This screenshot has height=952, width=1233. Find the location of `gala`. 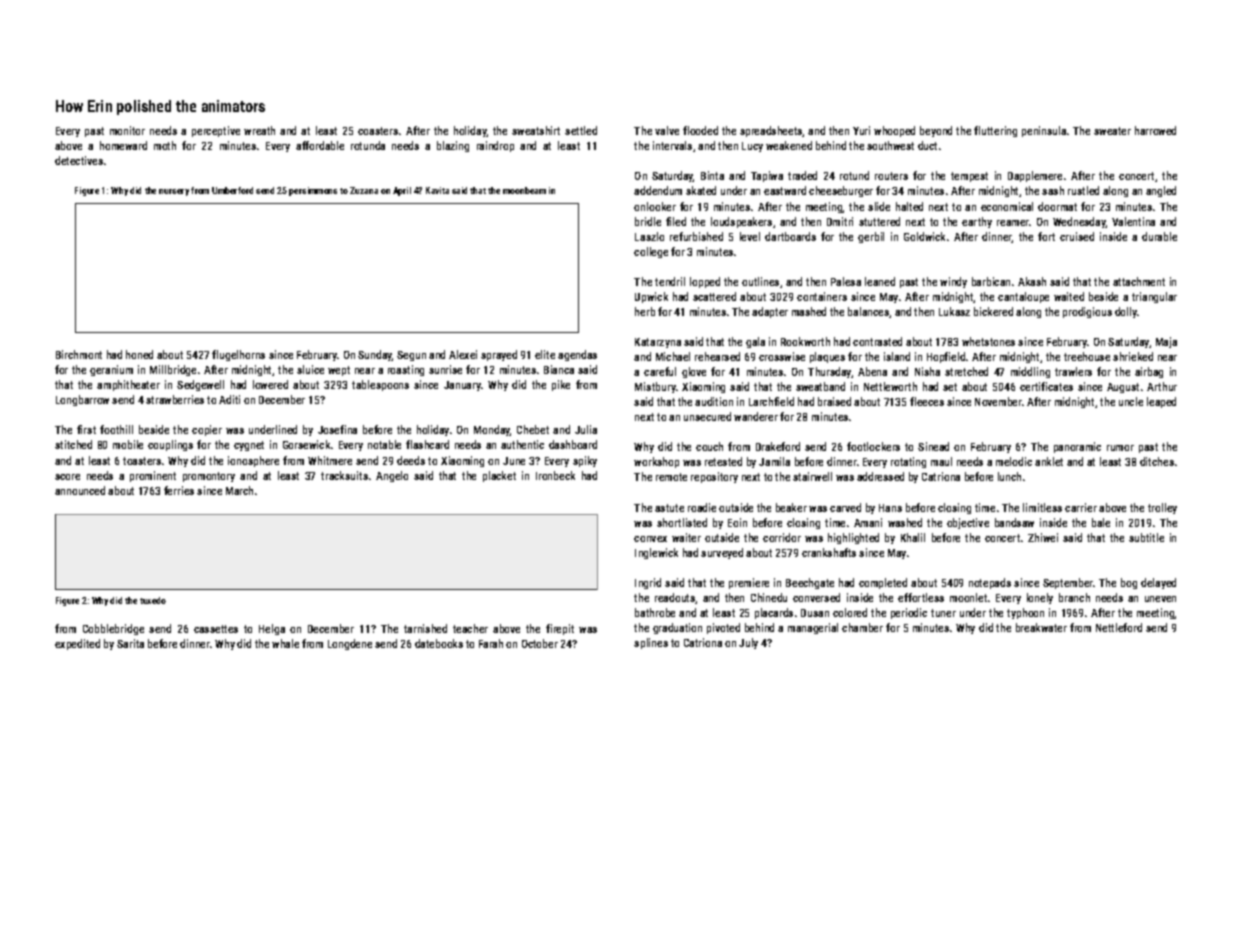

gala is located at coordinates (755, 342).
